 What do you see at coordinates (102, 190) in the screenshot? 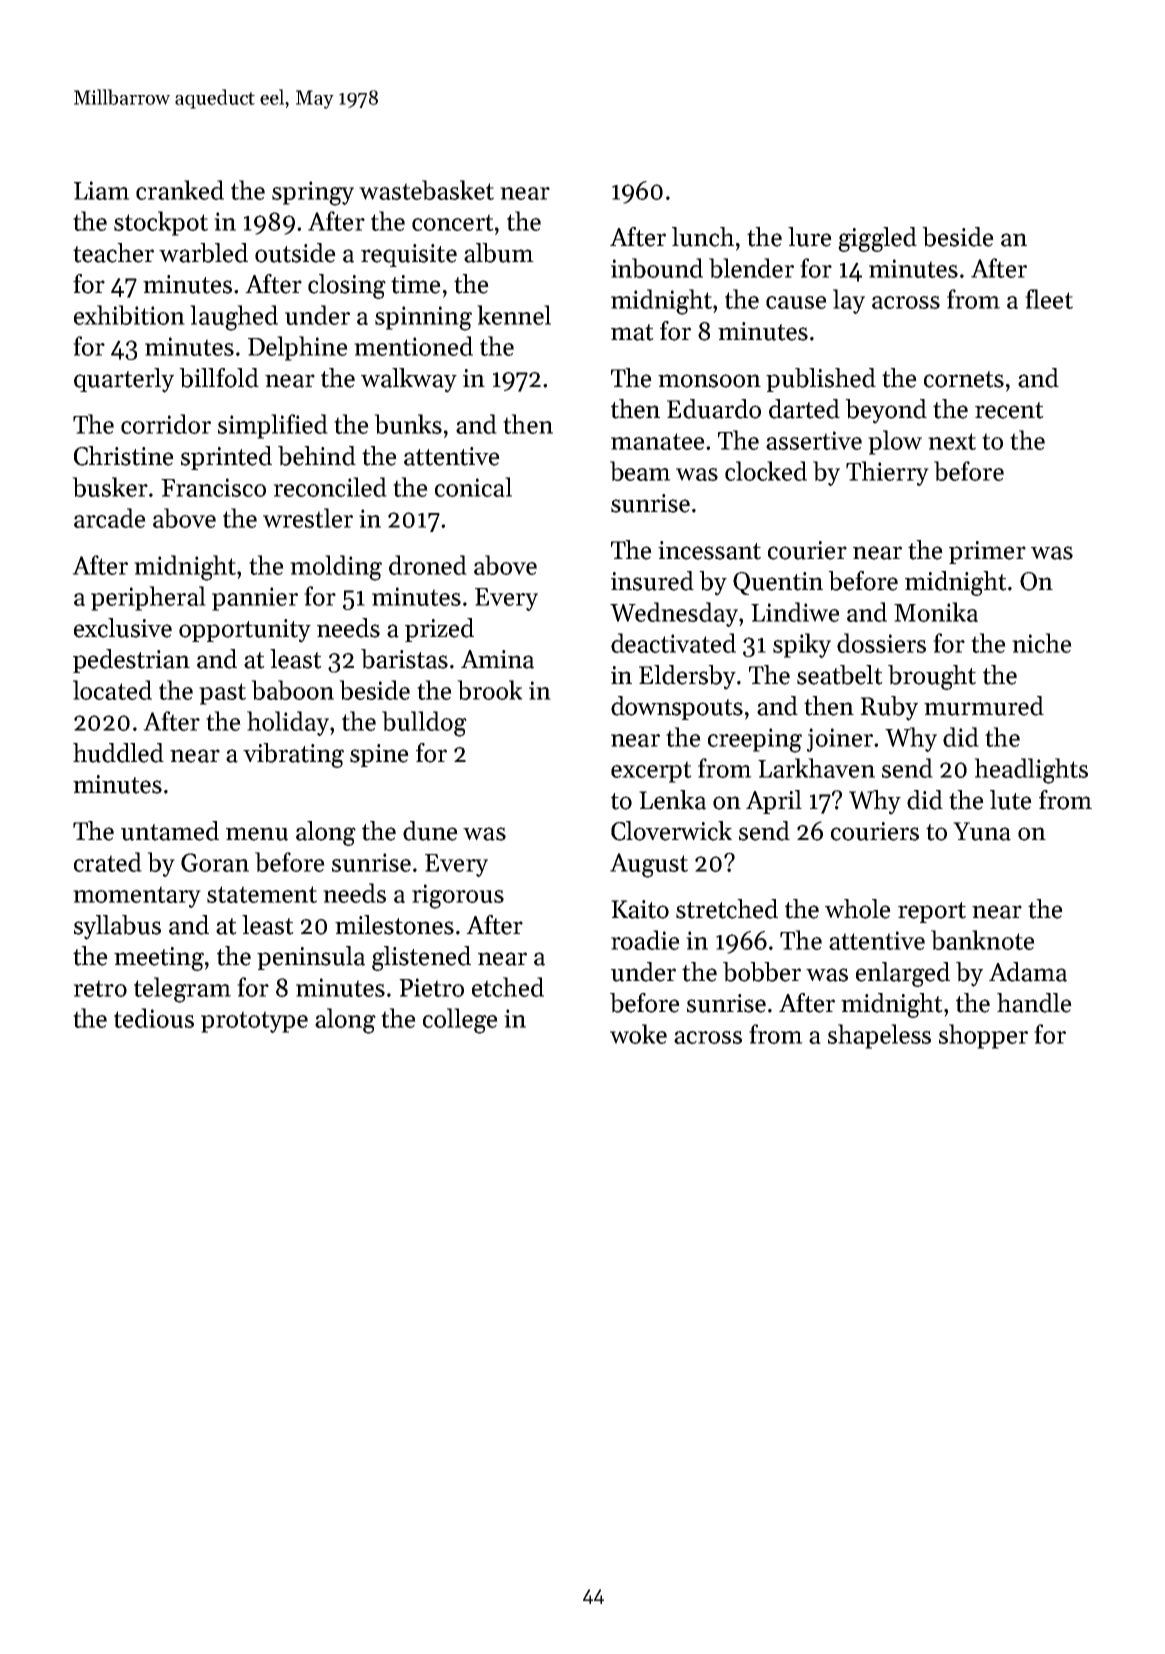
I see `Liam` at bounding box center [102, 190].
